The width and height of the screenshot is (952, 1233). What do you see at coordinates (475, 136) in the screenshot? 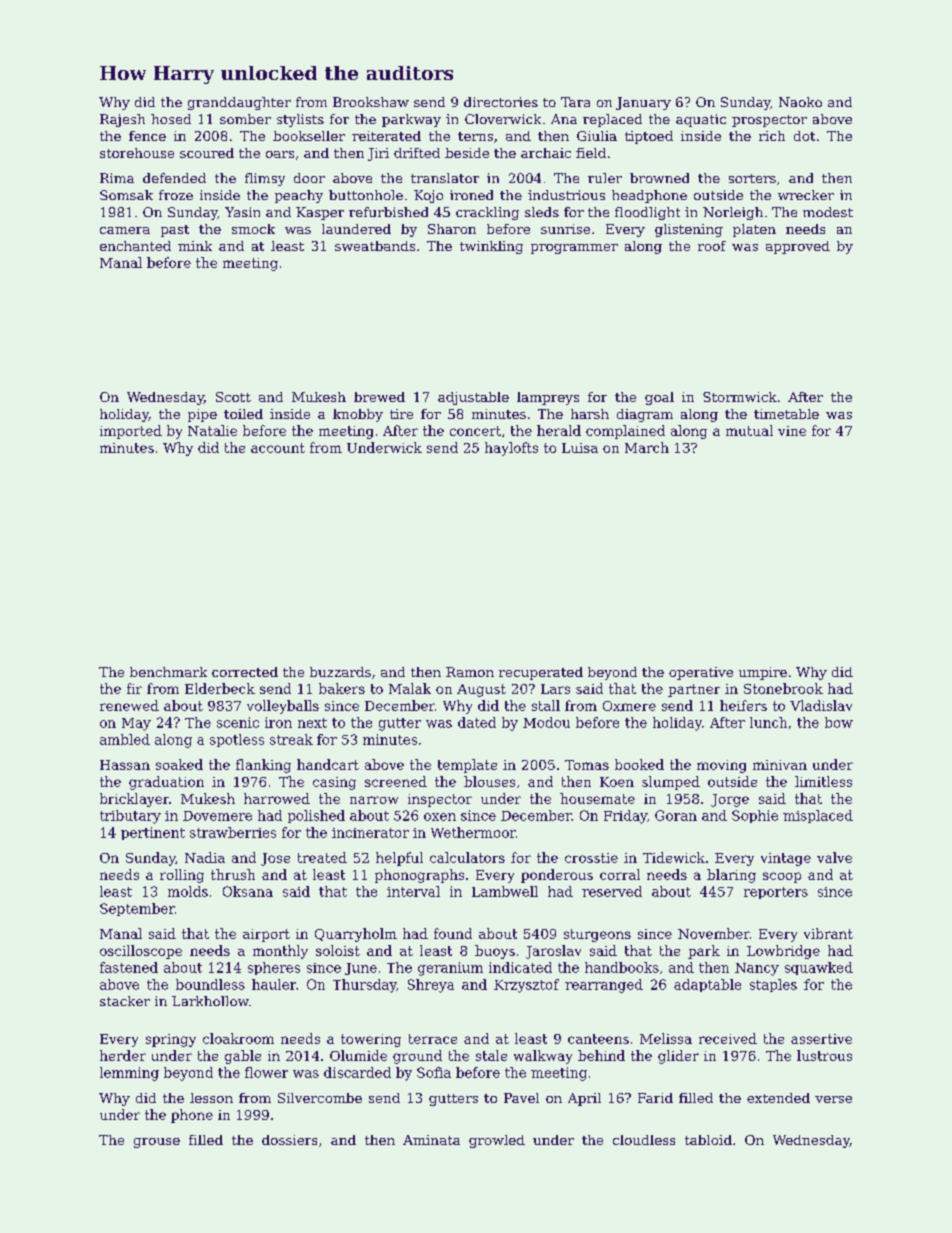
I see `terns` at bounding box center [475, 136].
